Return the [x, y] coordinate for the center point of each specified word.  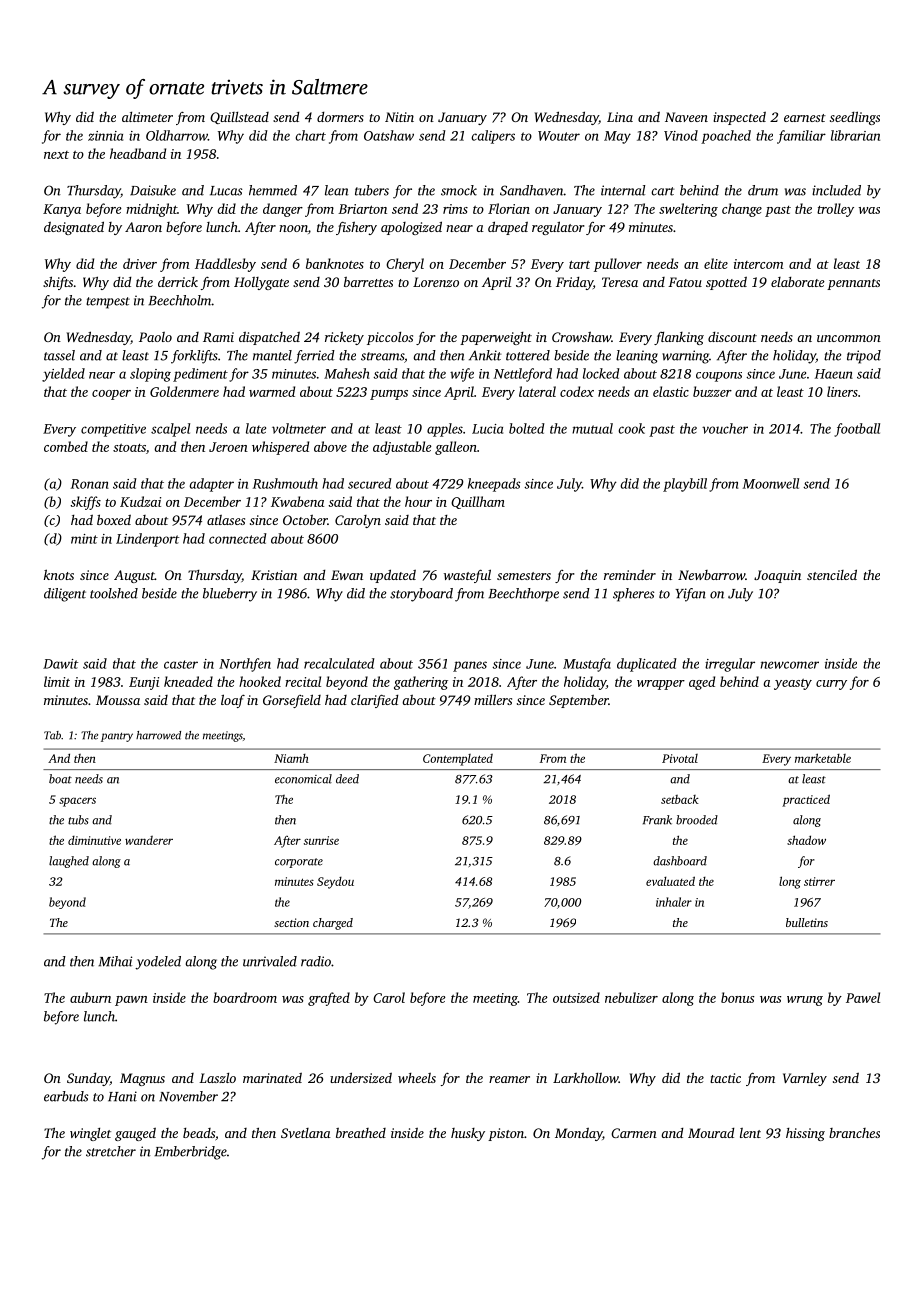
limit [57, 681]
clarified [374, 701]
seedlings [855, 118]
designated [74, 228]
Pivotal [680, 758]
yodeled [158, 963]
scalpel [170, 430]
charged [333, 924]
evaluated [670, 881]
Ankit [485, 355]
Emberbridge [190, 1153]
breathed [361, 1133]
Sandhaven [532, 190]
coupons [719, 377]
